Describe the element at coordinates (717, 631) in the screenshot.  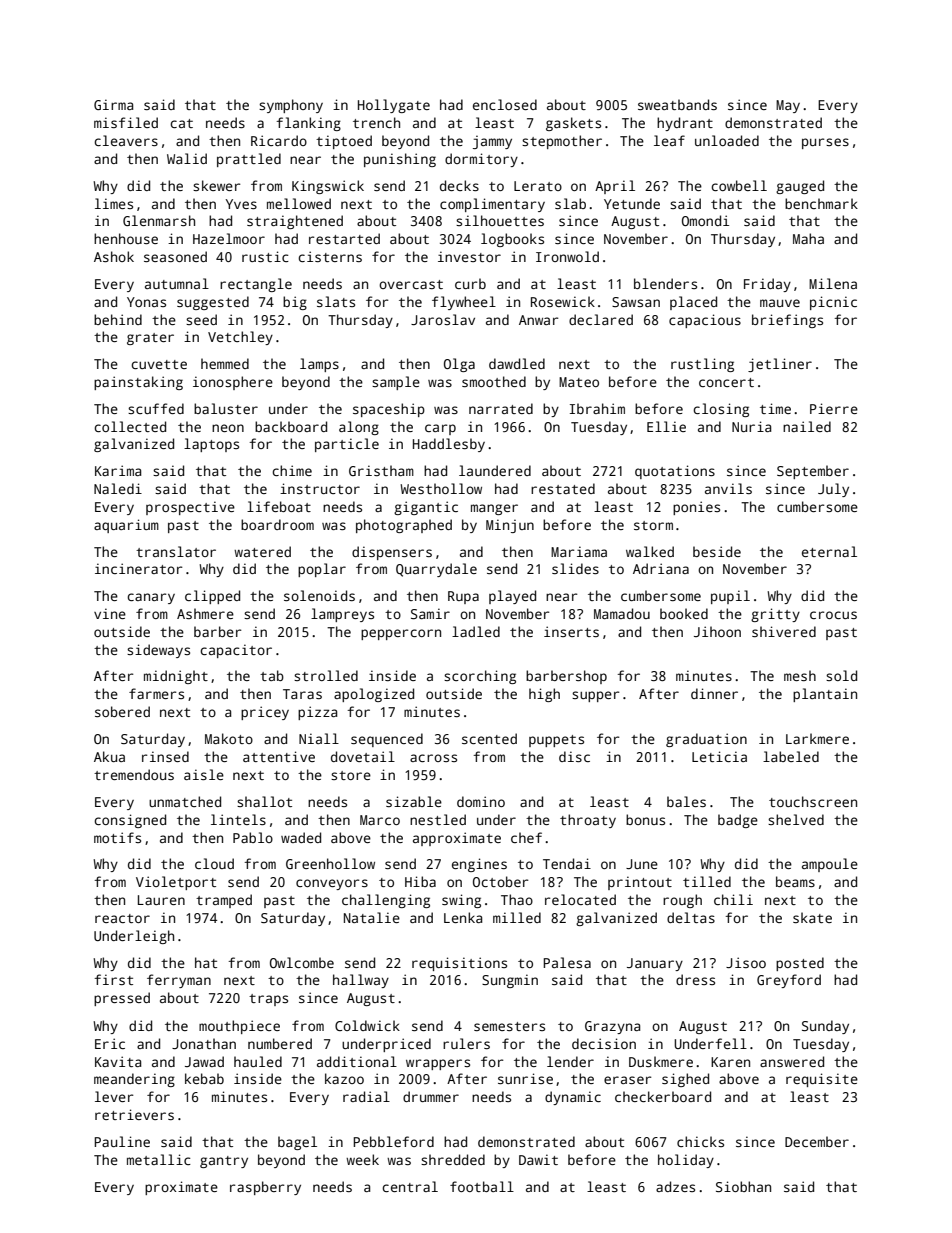
I see `Jihoon` at that location.
